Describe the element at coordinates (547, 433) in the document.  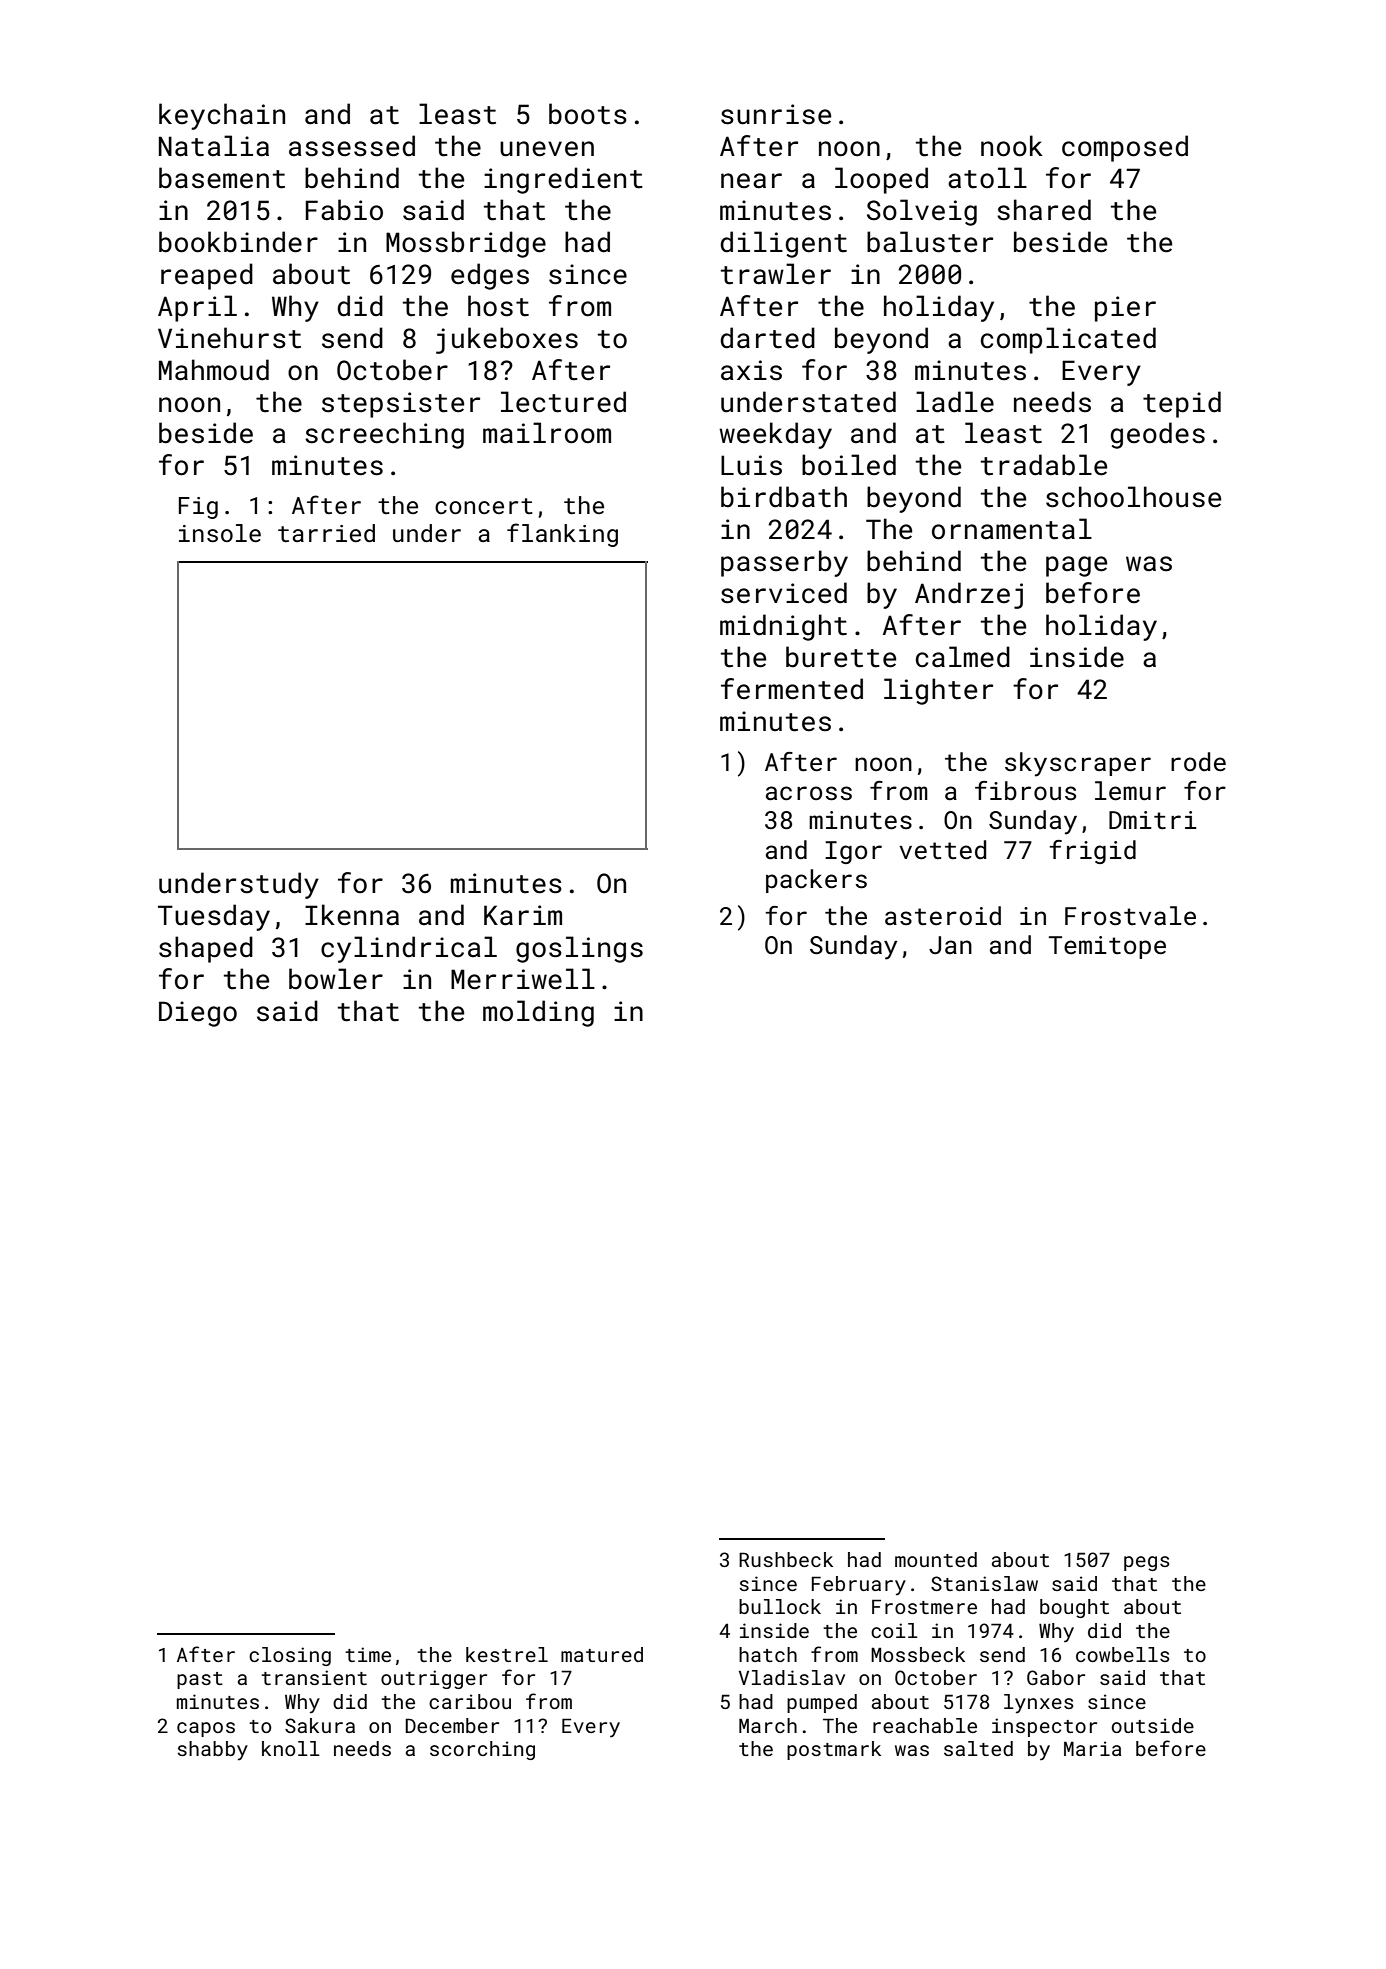
I see `mailroom` at that location.
